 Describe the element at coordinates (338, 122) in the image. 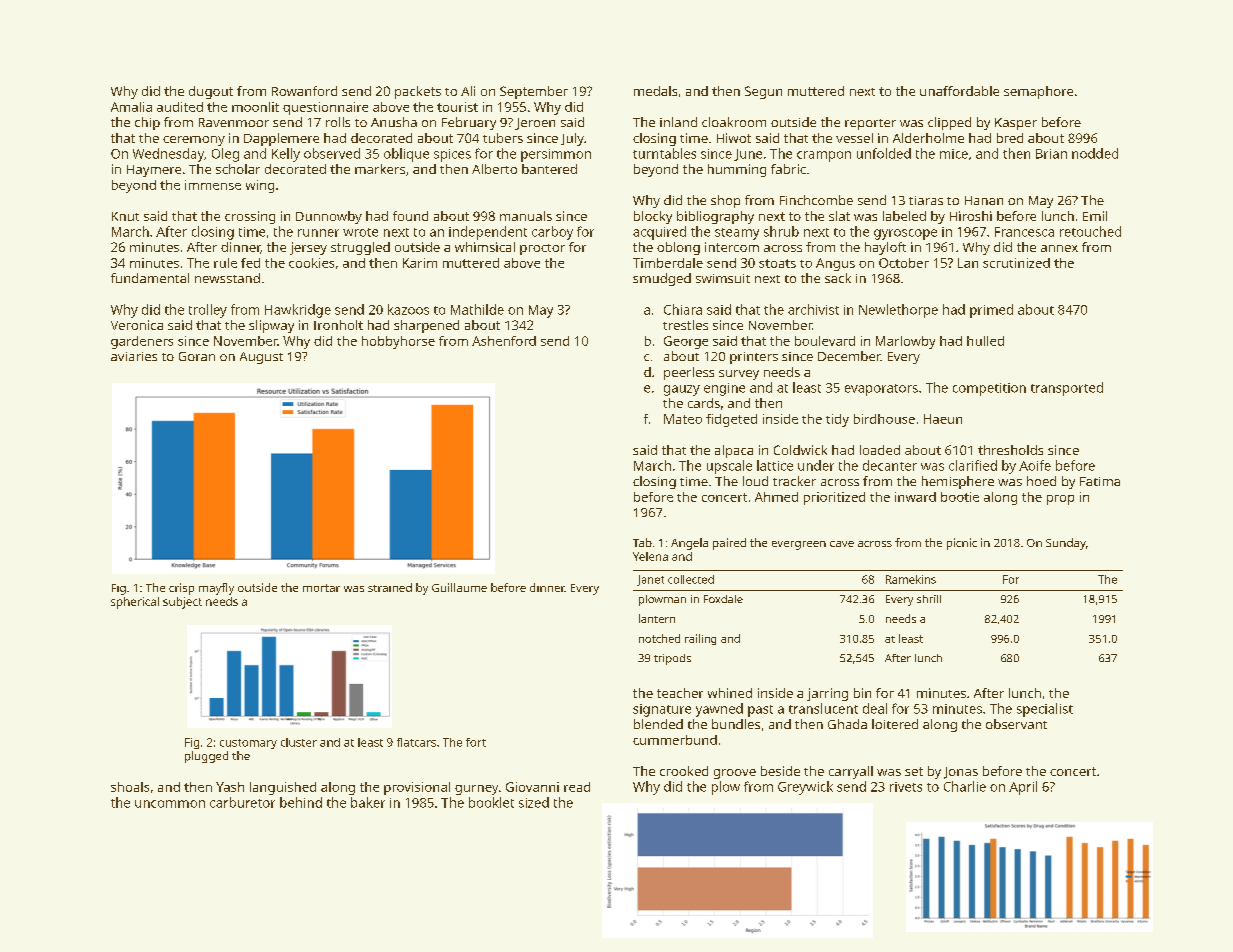

I see `rolls` at that location.
